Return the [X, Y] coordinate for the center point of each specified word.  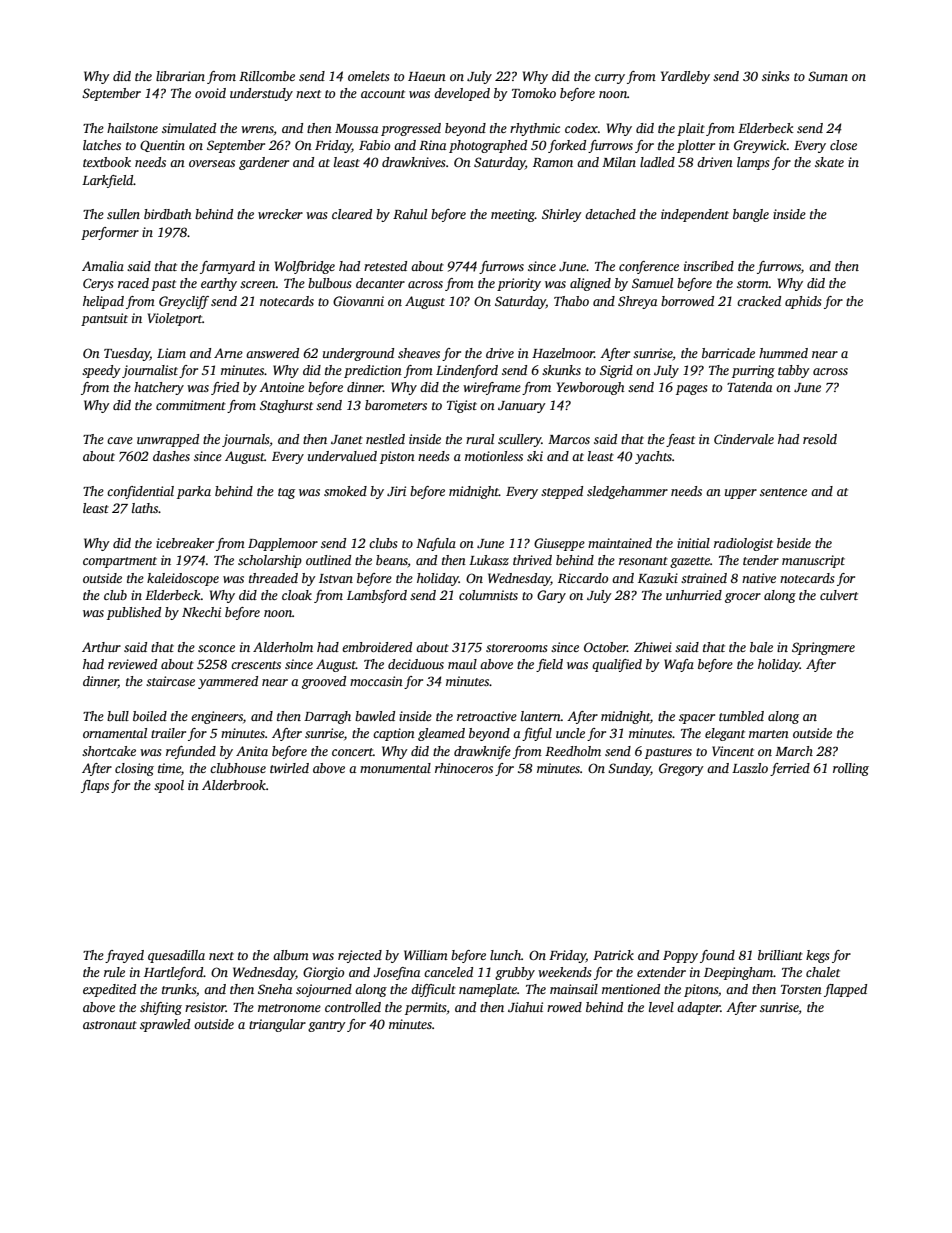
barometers [396, 405]
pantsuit [104, 319]
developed [462, 94]
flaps [95, 786]
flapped [845, 990]
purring [753, 371]
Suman [828, 76]
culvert [839, 595]
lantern [541, 716]
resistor [205, 1007]
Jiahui [525, 1007]
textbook [107, 162]
